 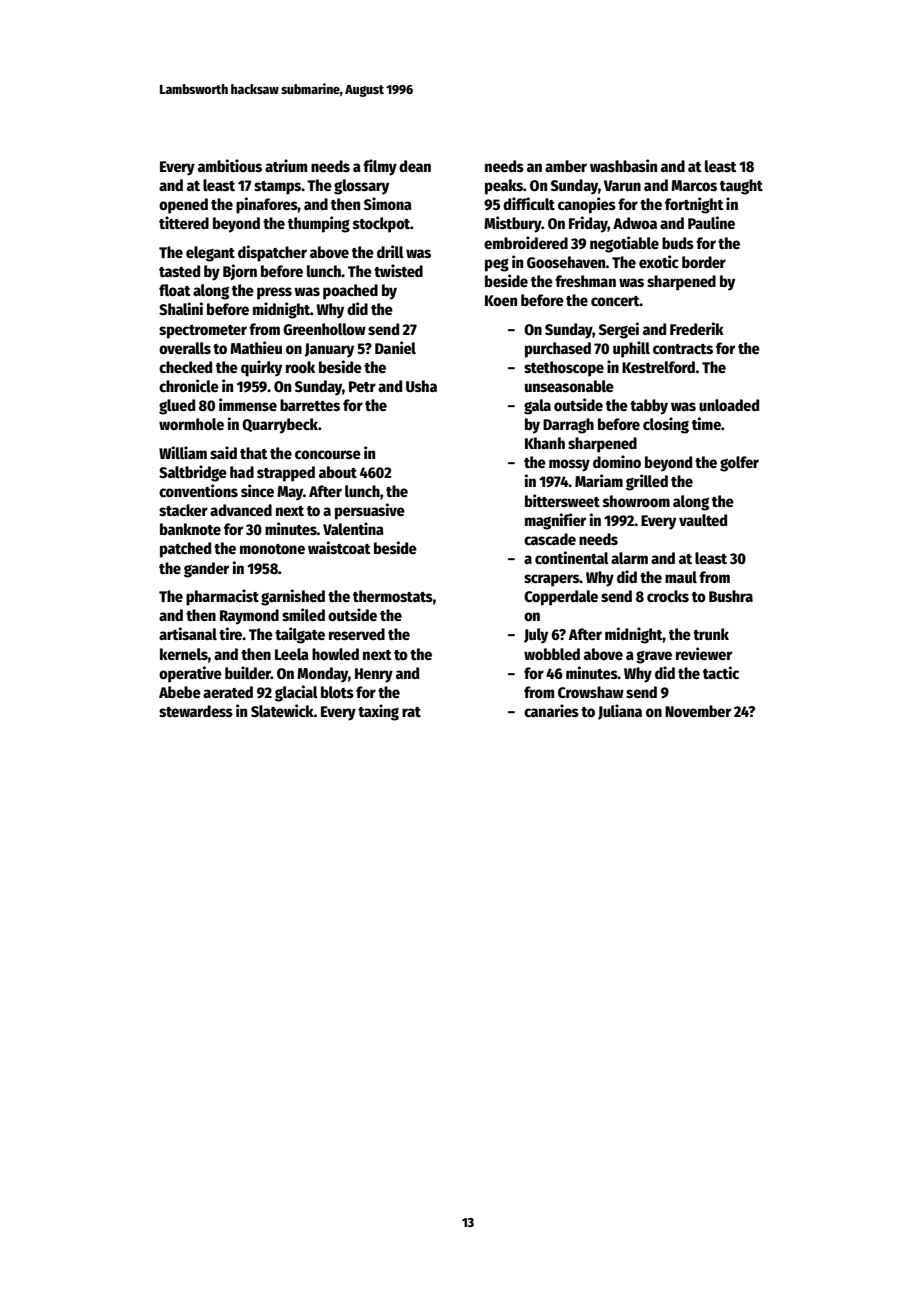 What do you see at coordinates (558, 350) in the screenshot?
I see `purchased` at bounding box center [558, 350].
